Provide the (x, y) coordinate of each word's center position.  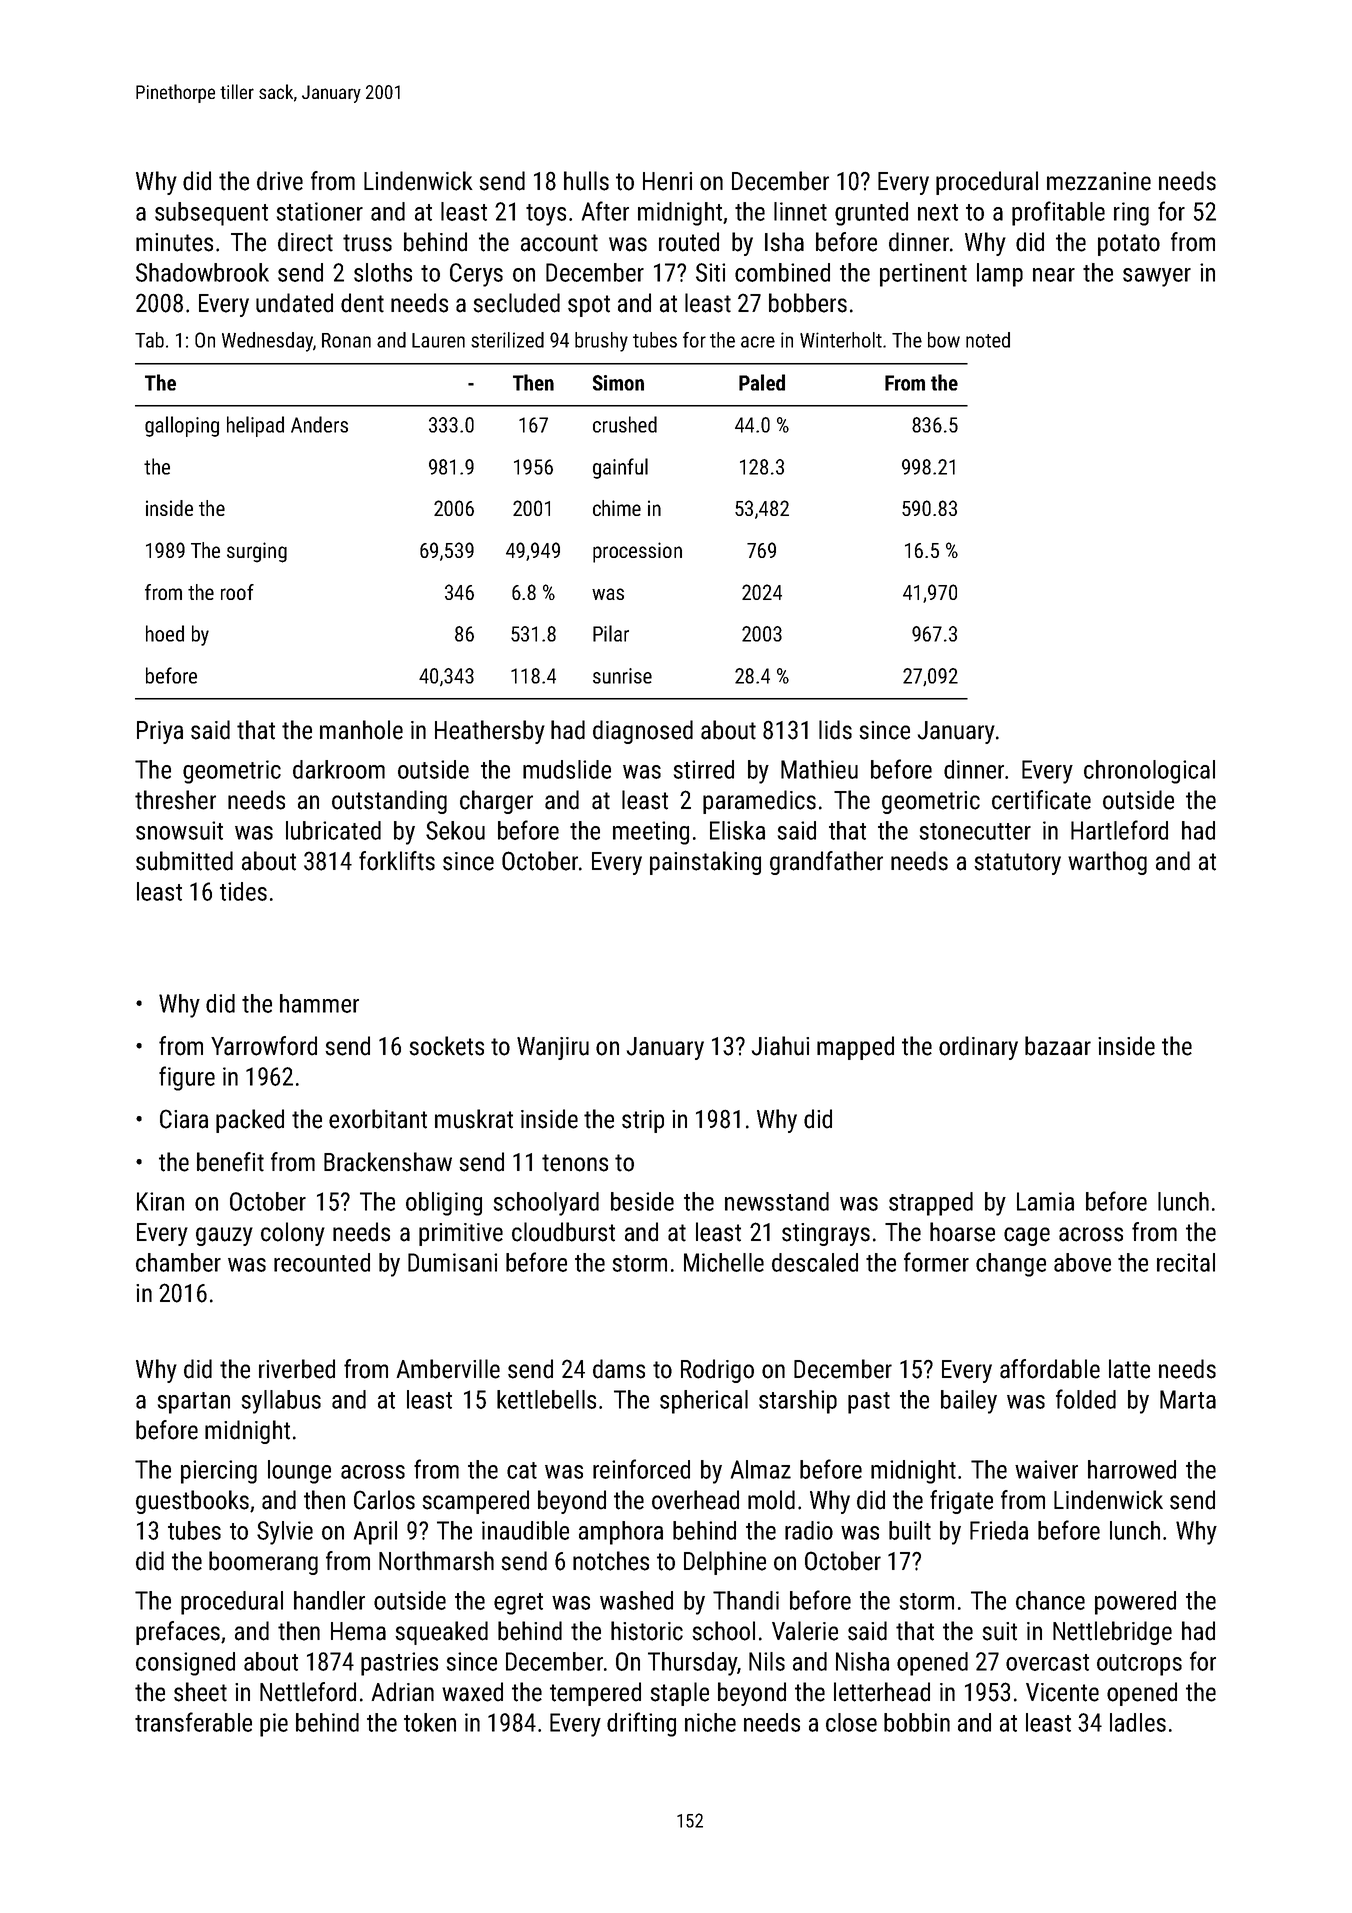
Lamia (1045, 1201)
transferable (193, 1722)
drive (280, 181)
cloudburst (563, 1232)
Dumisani (452, 1262)
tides (243, 891)
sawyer (1157, 277)
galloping (182, 426)
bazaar (1058, 1046)
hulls (586, 181)
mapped (855, 1048)
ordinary (978, 1048)
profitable (1058, 213)
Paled (762, 382)
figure (187, 1078)
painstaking (705, 863)
